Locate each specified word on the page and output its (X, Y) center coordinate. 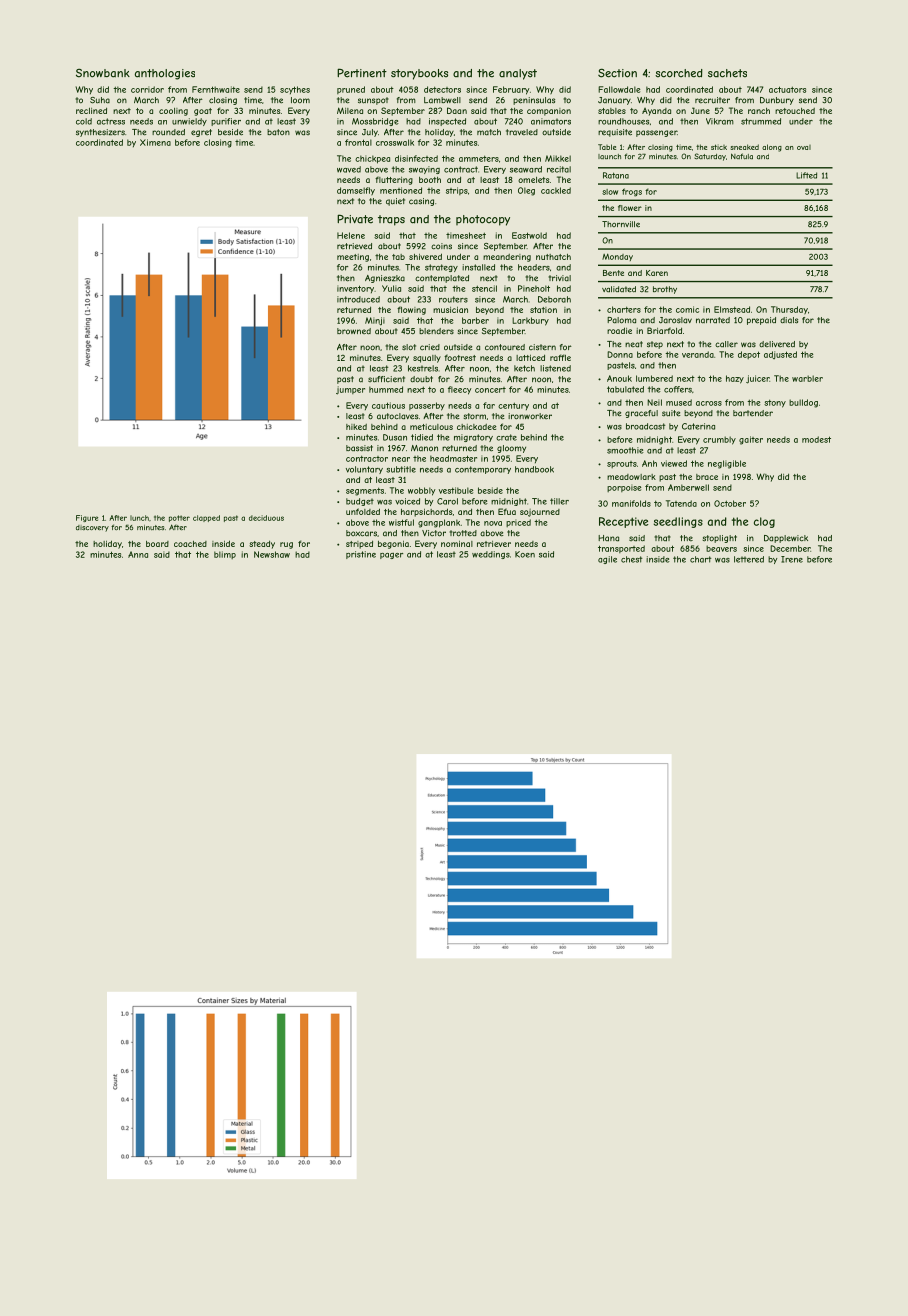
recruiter (712, 100)
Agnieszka (385, 279)
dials (789, 320)
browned (354, 331)
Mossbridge (375, 122)
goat (203, 112)
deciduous (266, 518)
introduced (358, 299)
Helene (351, 235)
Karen (657, 273)
